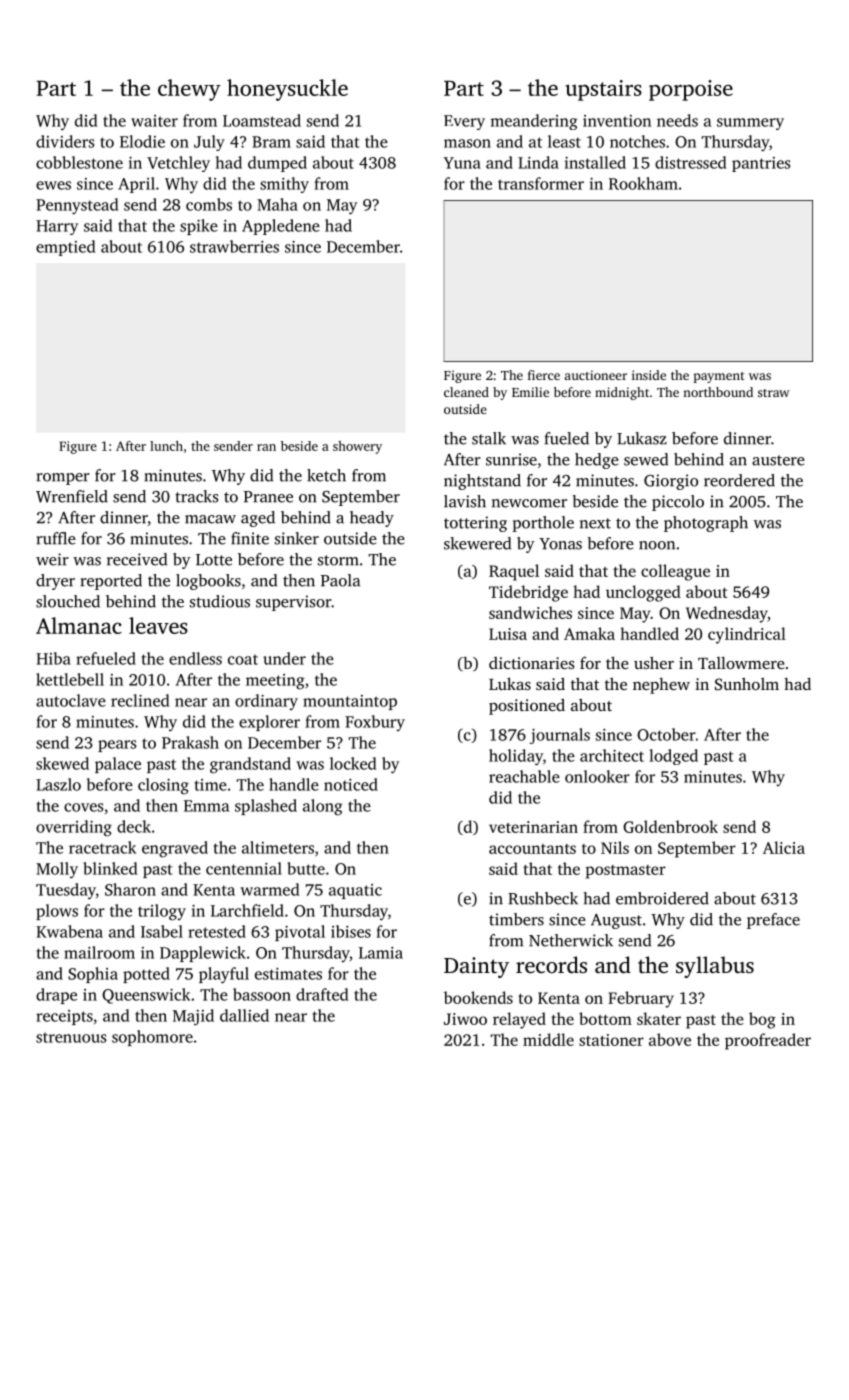 Image resolution: width=849 pixels, height=1400 pixels. What do you see at coordinates (527, 707) in the page?
I see `positioned` at bounding box center [527, 707].
